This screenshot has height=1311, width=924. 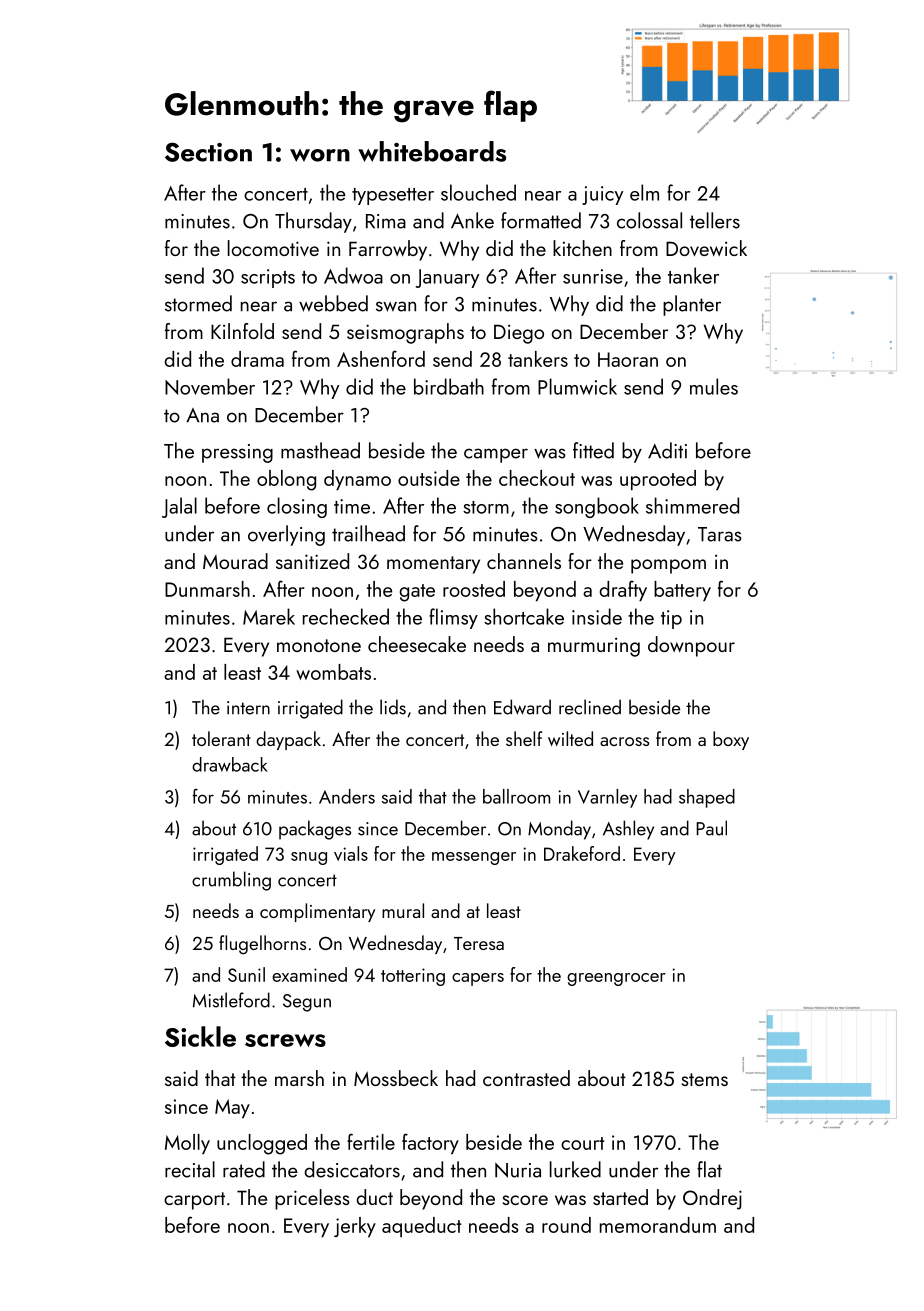 What do you see at coordinates (235, 561) in the screenshot?
I see `Mourad` at bounding box center [235, 561].
